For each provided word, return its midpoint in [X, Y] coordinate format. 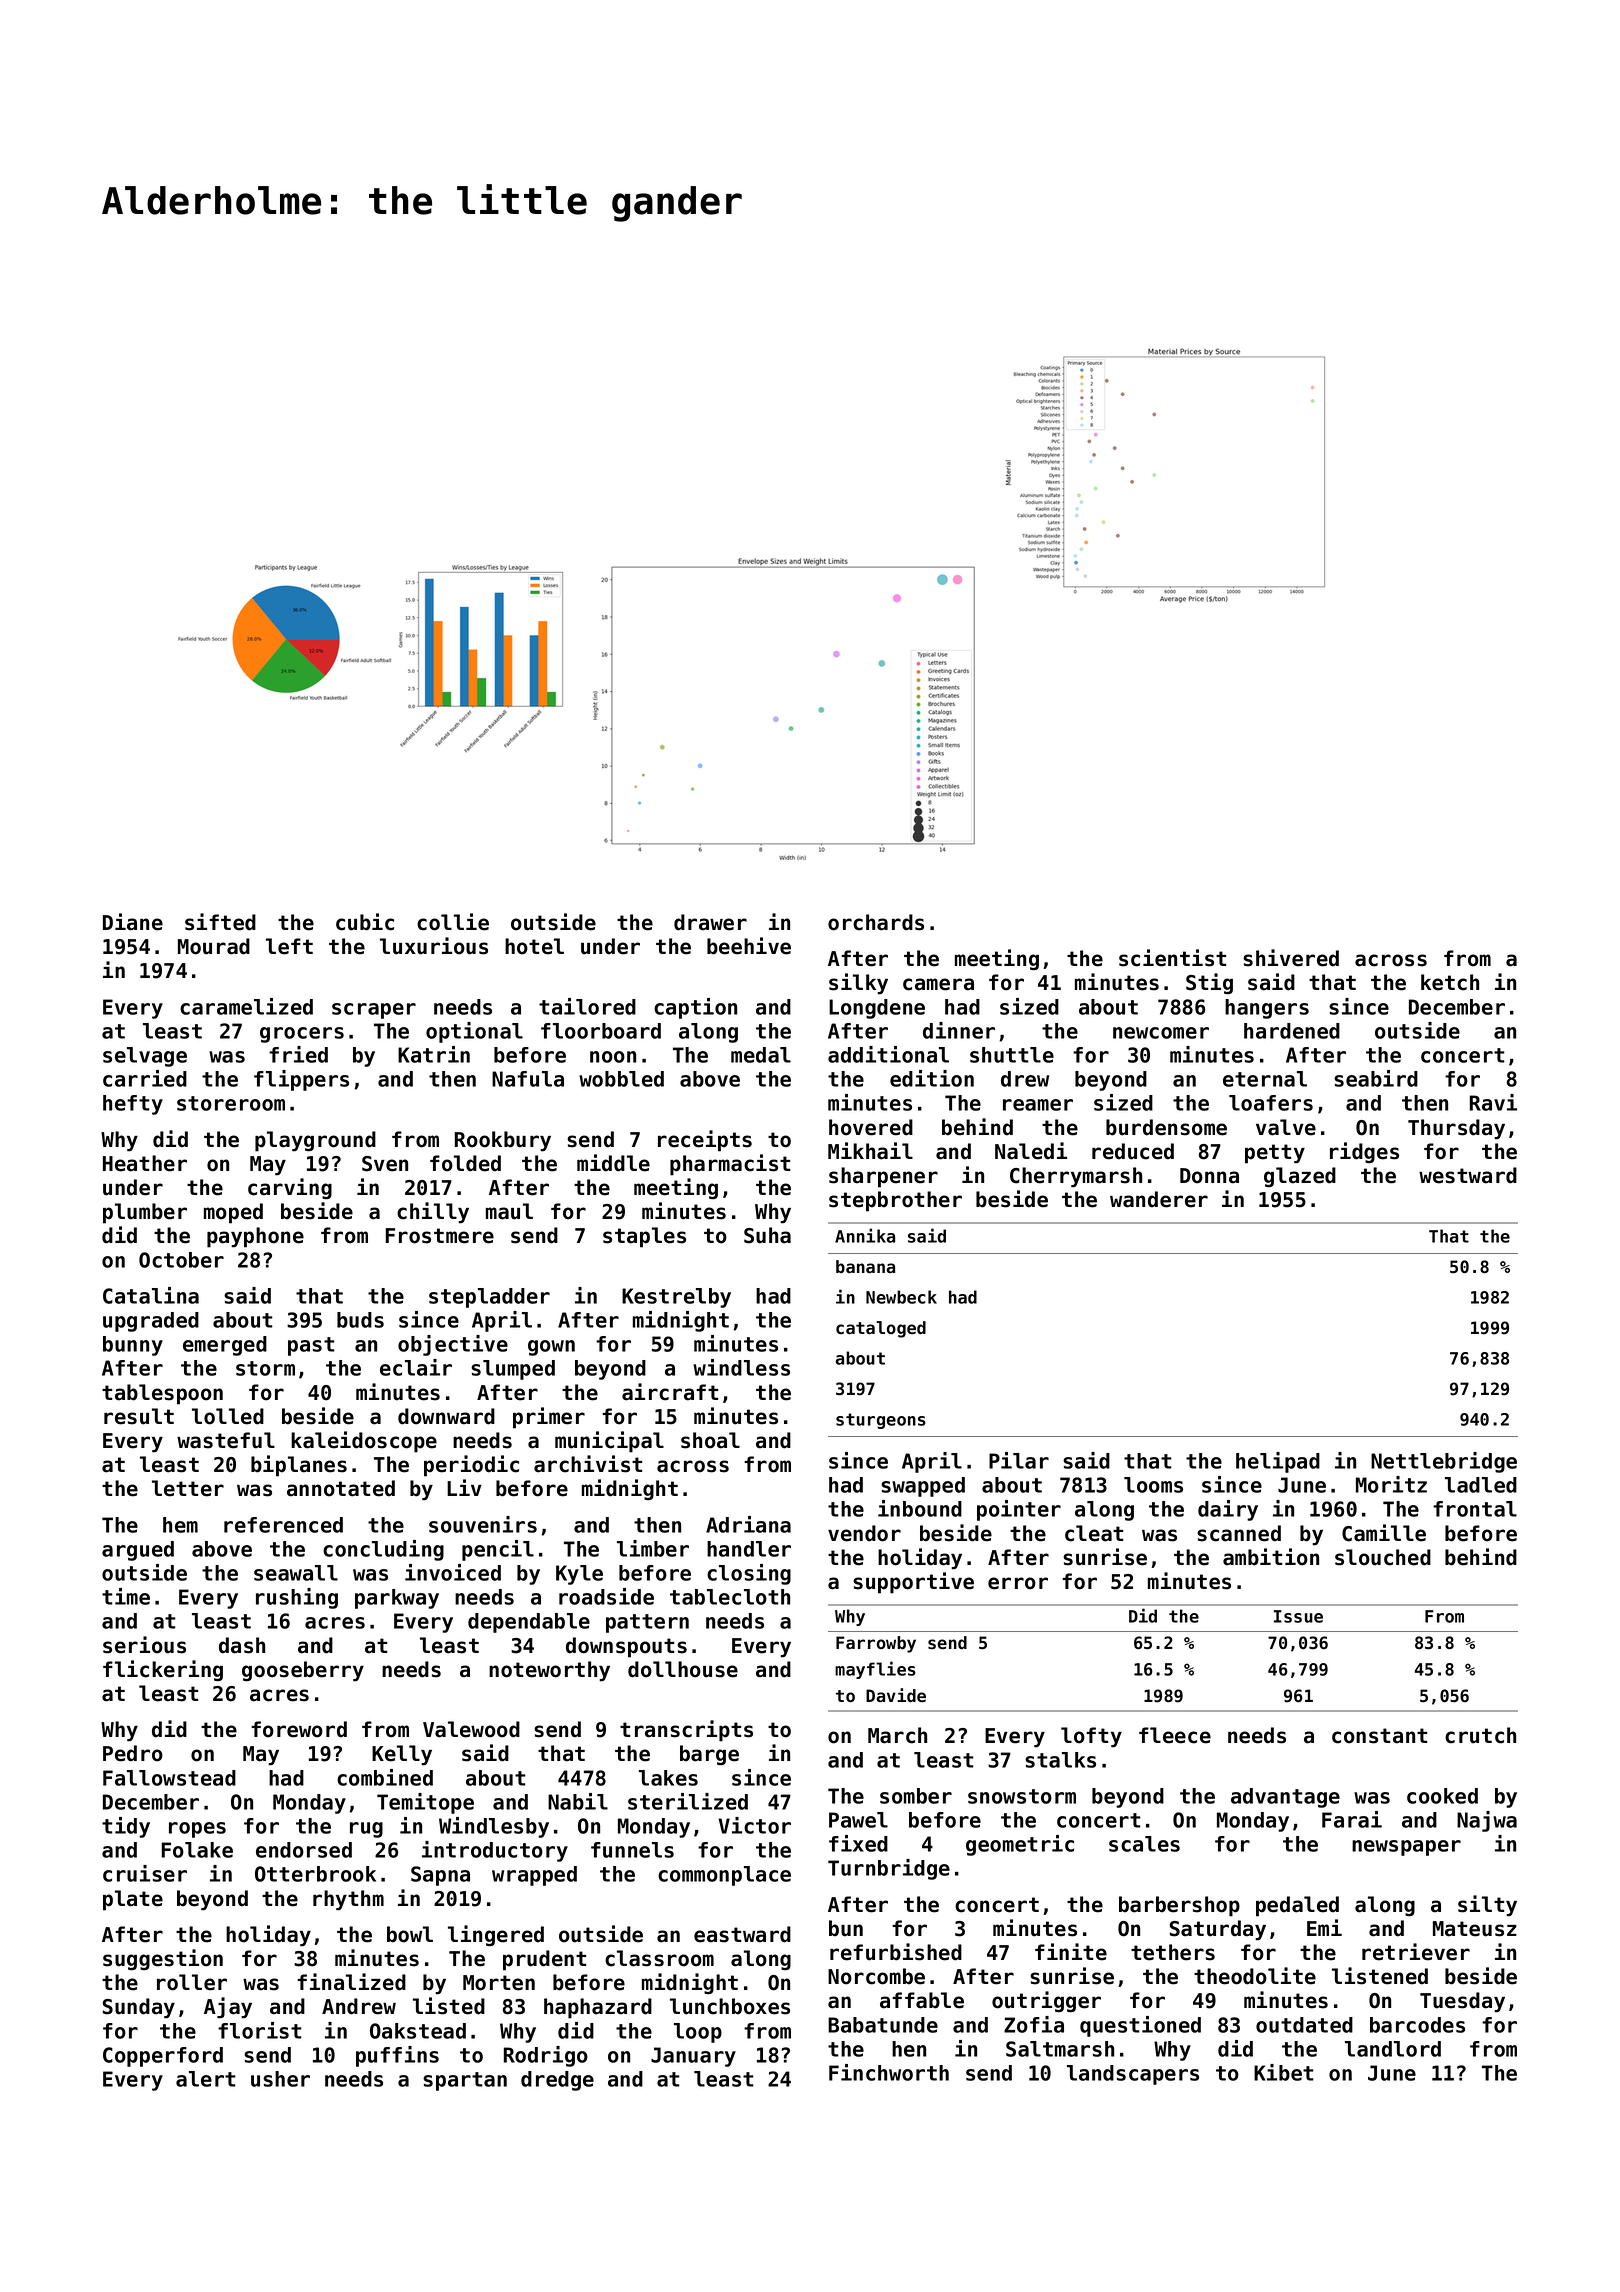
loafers [1271, 1103]
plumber [145, 1213]
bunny [133, 1346]
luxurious [434, 946]
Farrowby [876, 1644]
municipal [609, 1442]
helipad [1278, 1462]
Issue [1298, 1616]
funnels [632, 1850]
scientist [1172, 958]
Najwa [1487, 1821]
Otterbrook [315, 1874]
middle [613, 1163]
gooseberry [303, 1671]
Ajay [228, 2008]
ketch [1450, 982]
